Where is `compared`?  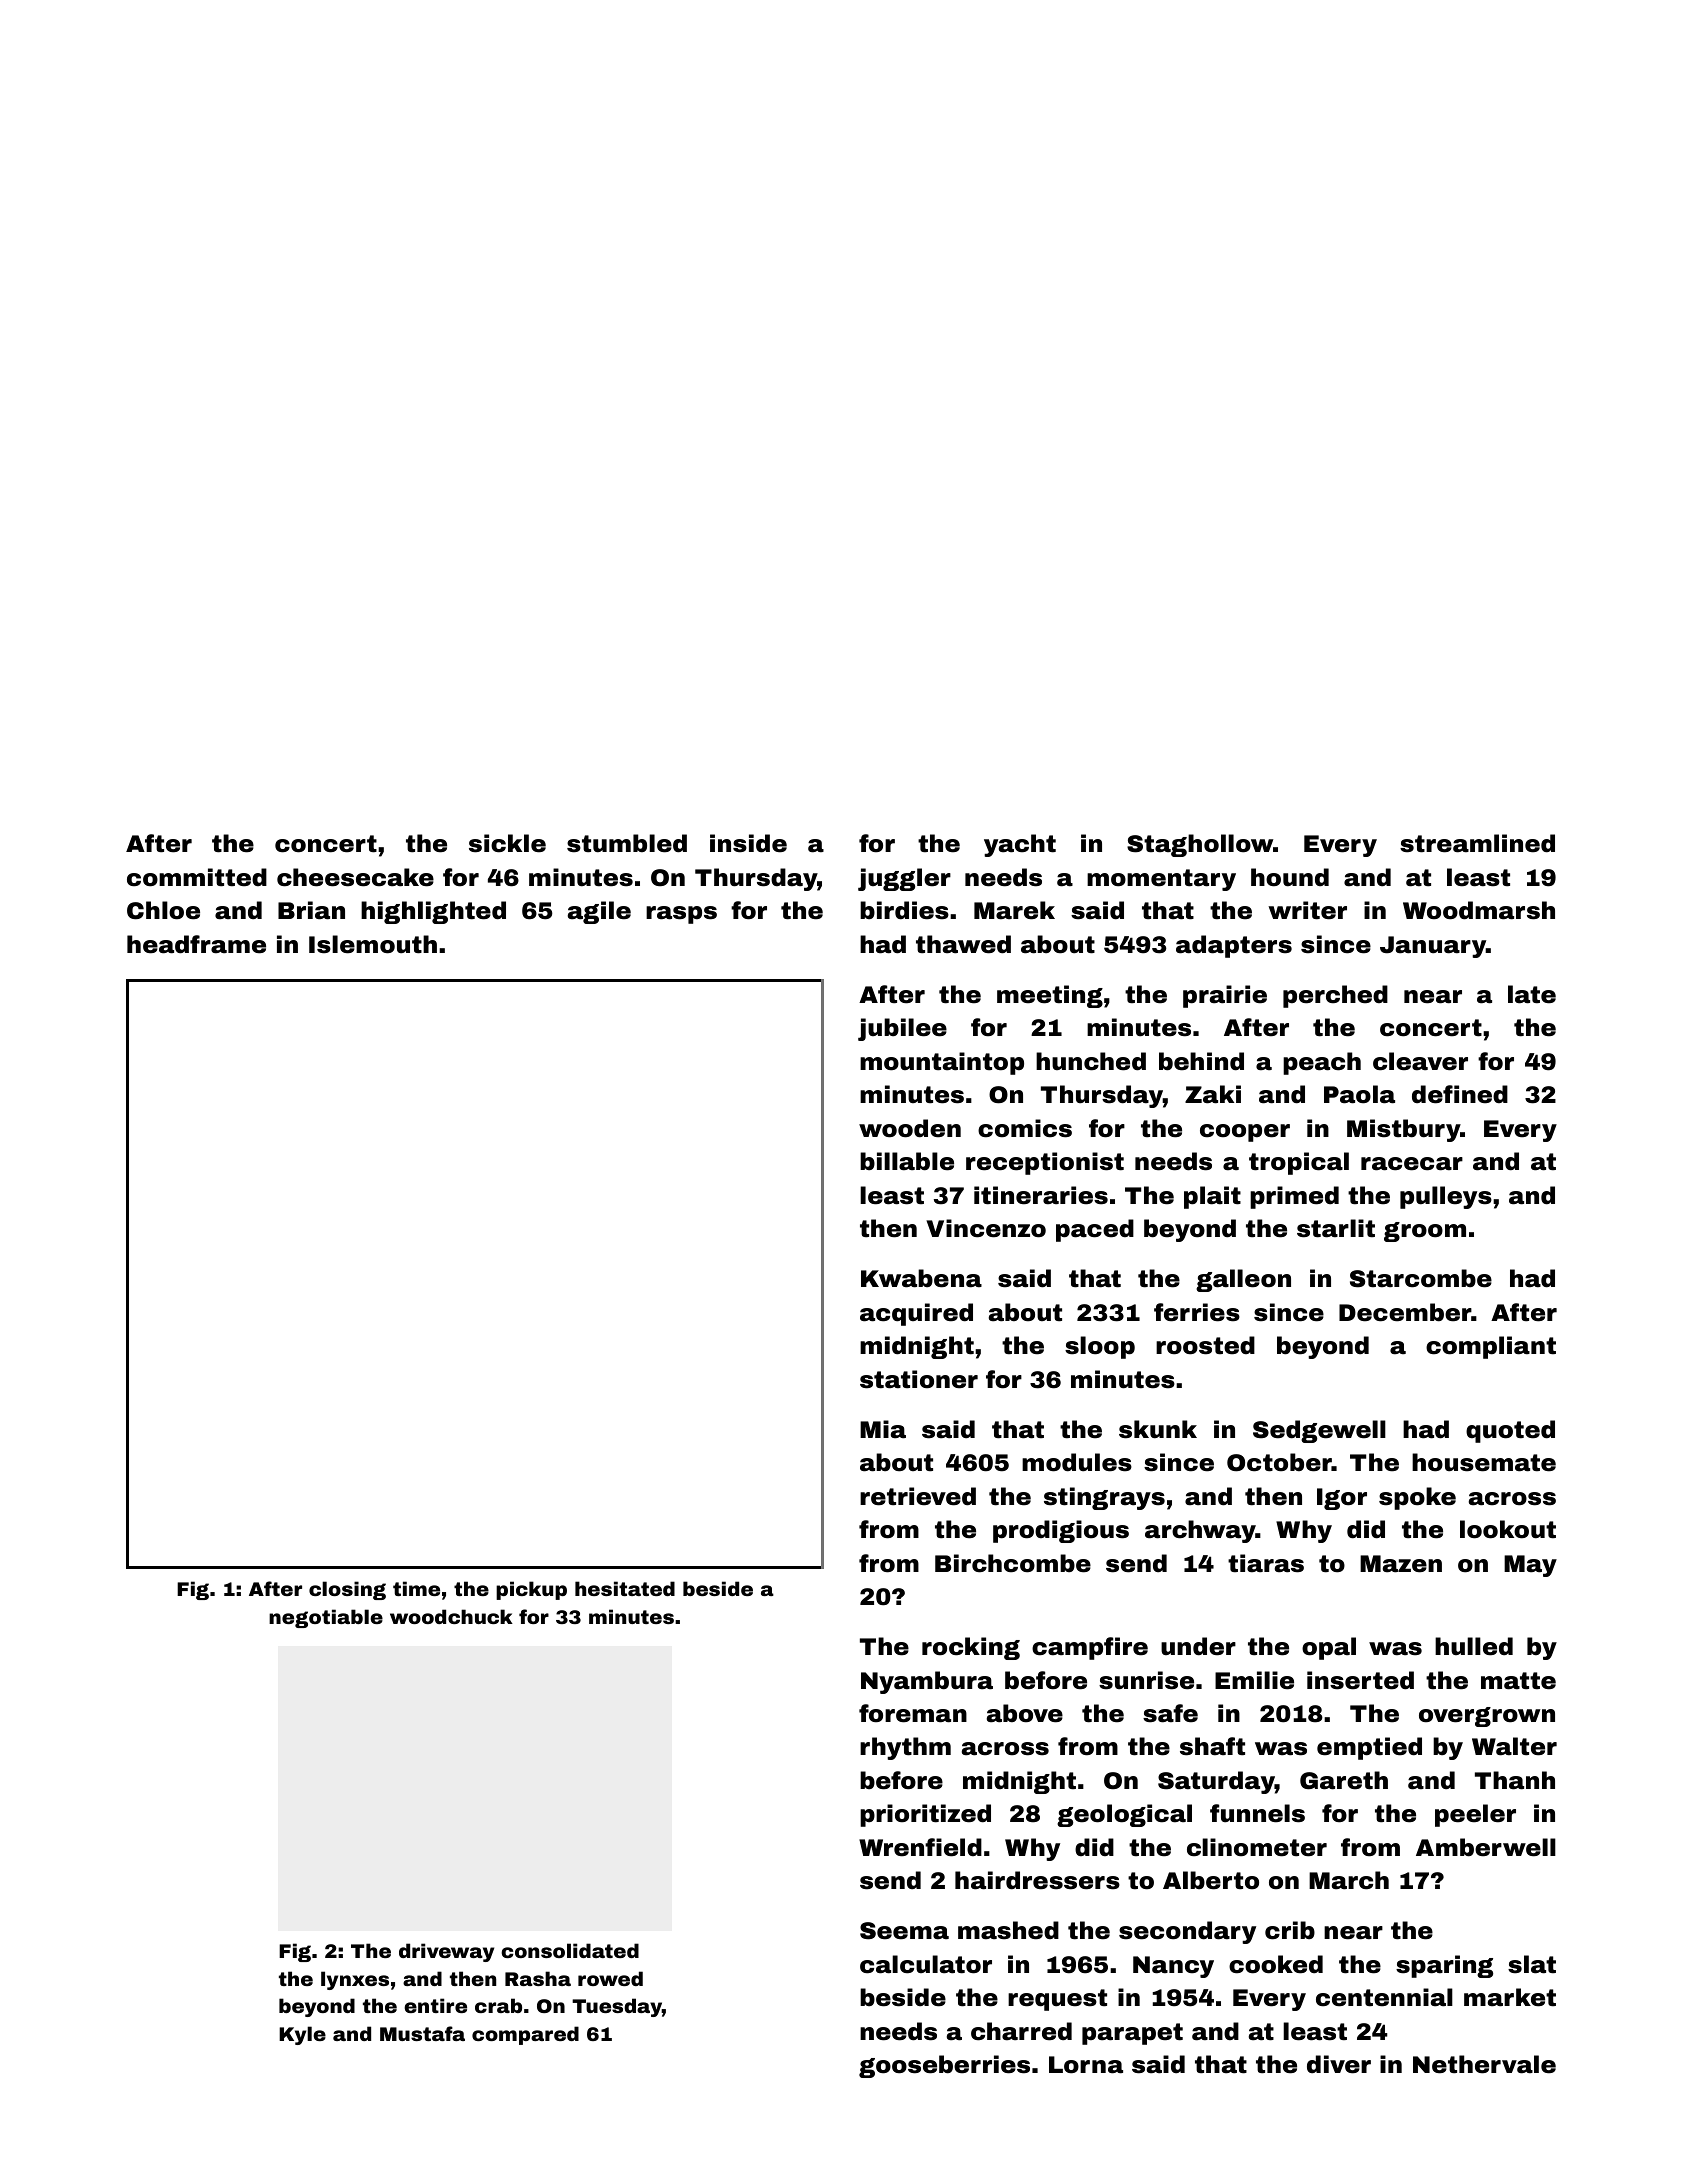
compared is located at coordinates (525, 2035).
